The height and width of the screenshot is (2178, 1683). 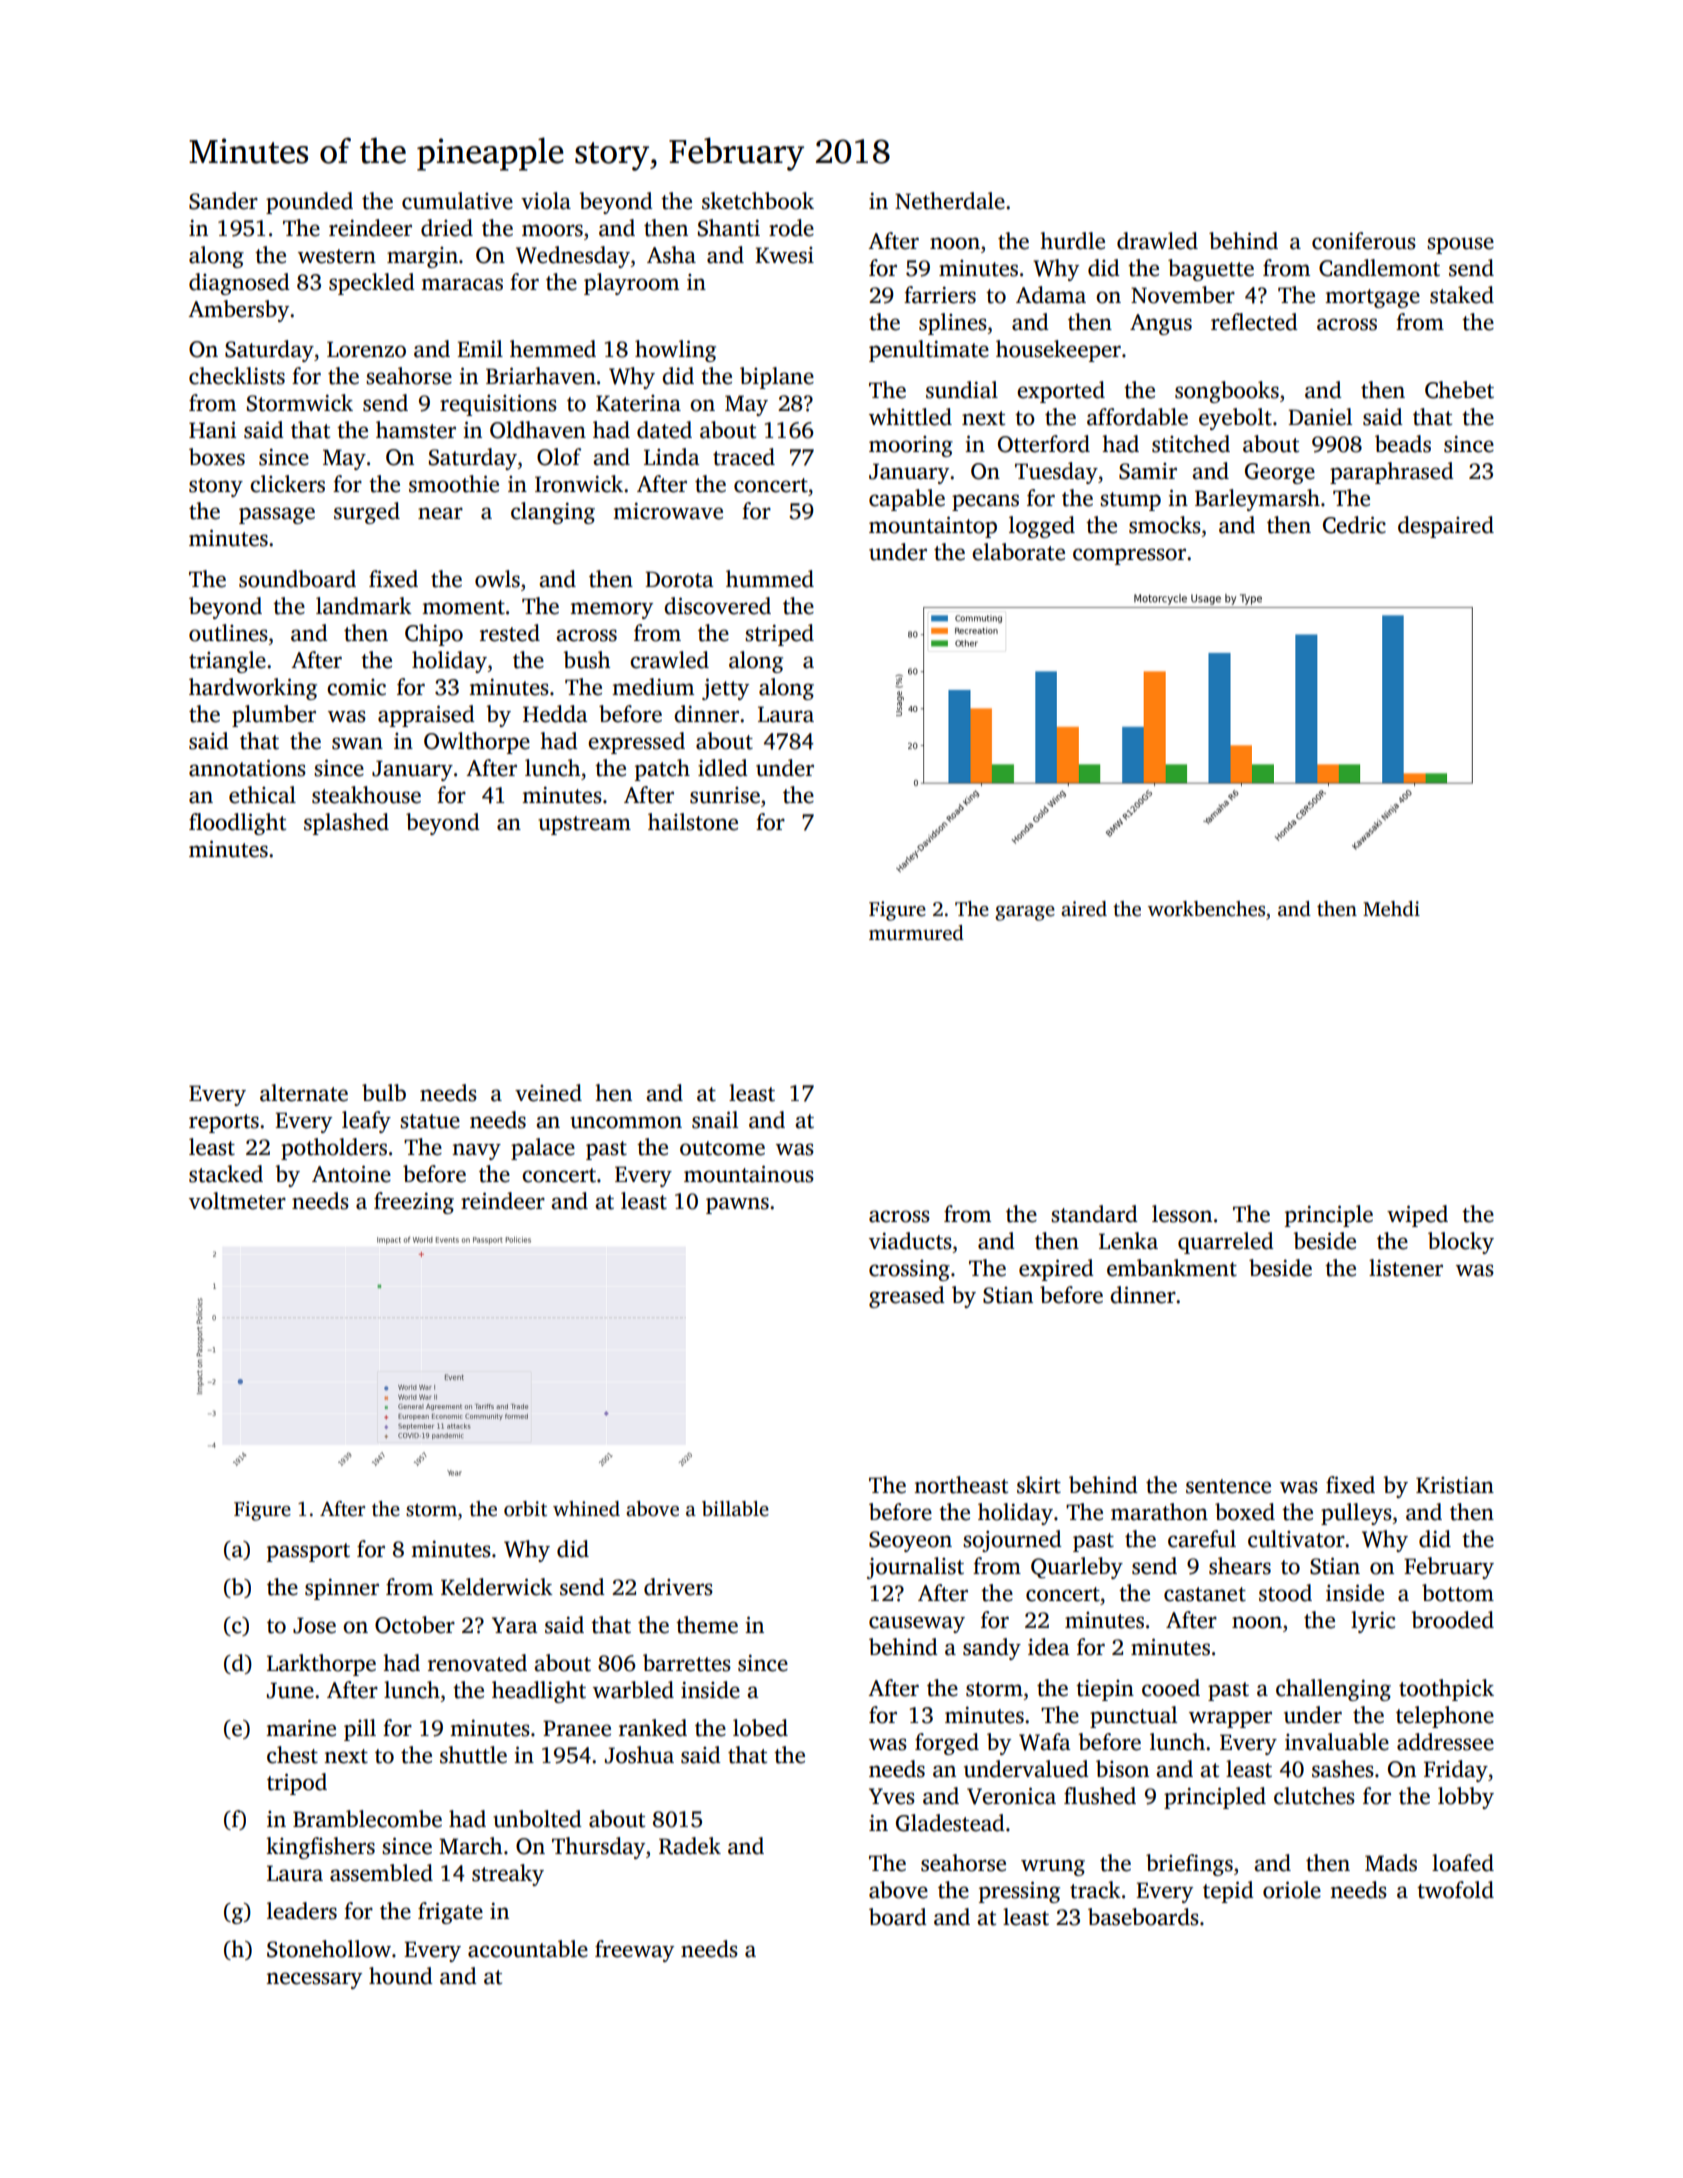 I want to click on orbit, so click(x=525, y=1509).
